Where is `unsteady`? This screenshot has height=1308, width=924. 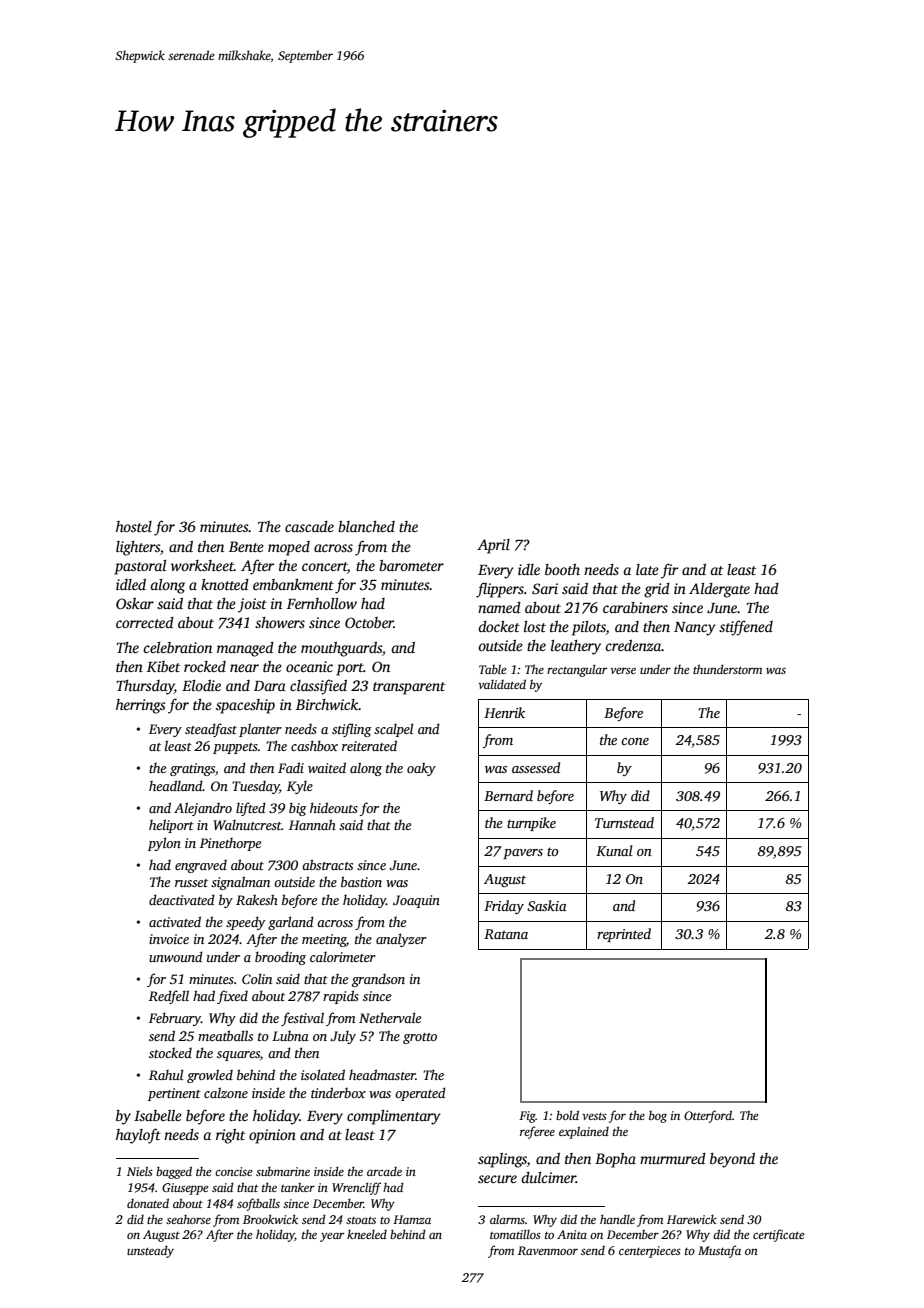
unsteady is located at coordinates (150, 1251).
